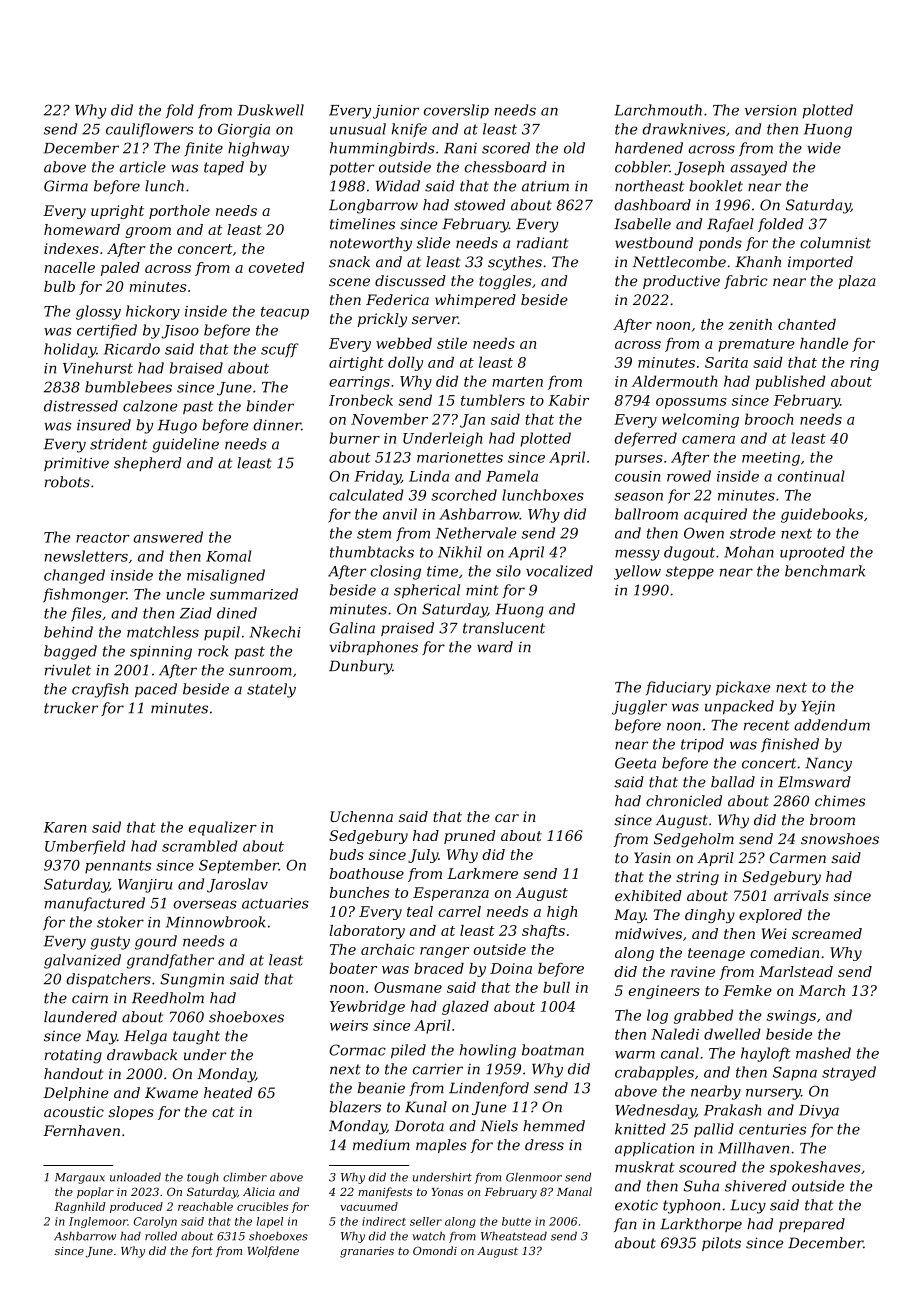  I want to click on Pamela, so click(512, 476).
